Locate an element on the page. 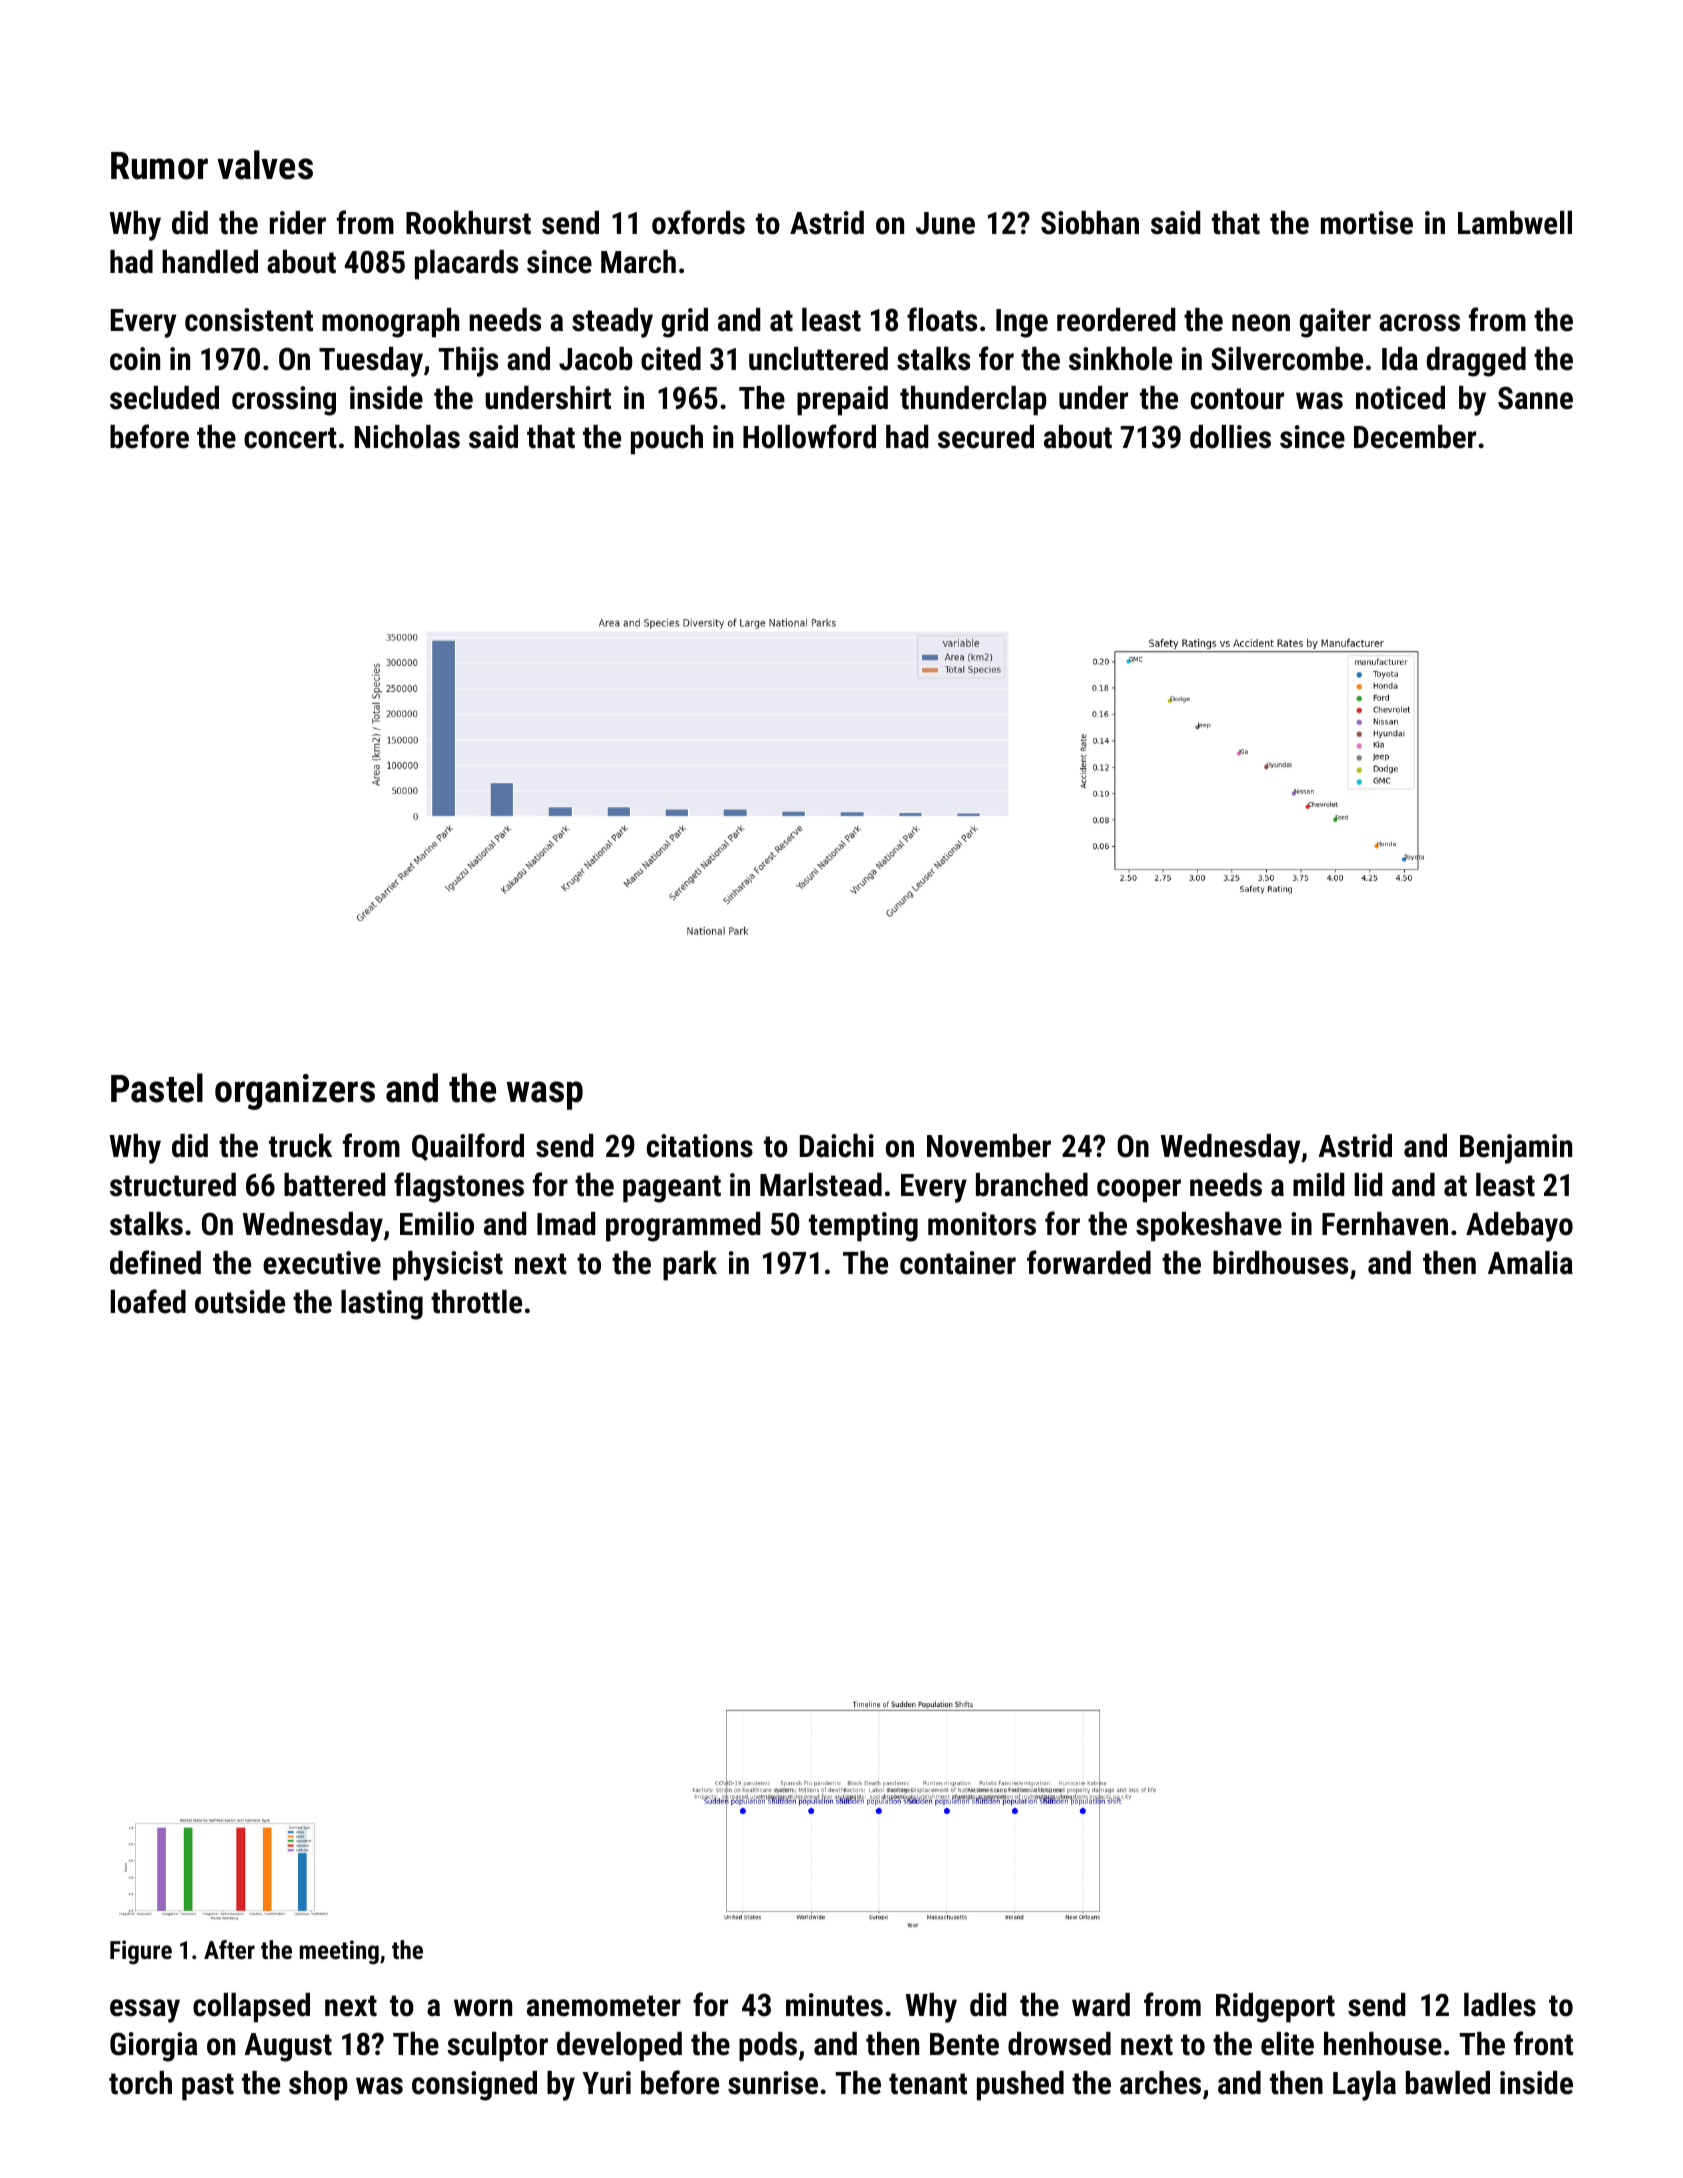 Image resolution: width=1683 pixels, height=2178 pixels. consigned is located at coordinates (474, 2086).
